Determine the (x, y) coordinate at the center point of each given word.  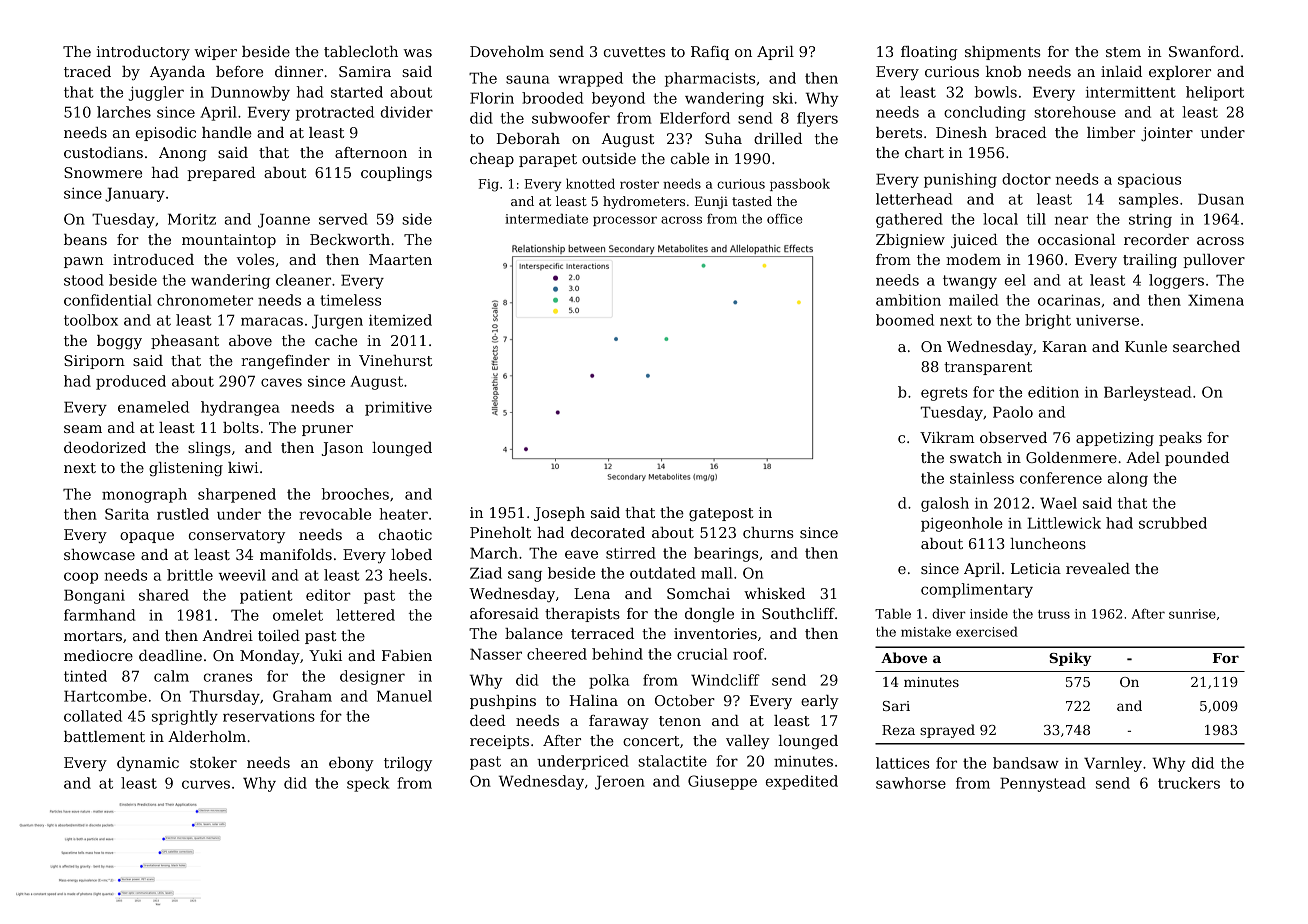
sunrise (1192, 614)
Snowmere (103, 172)
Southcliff (798, 613)
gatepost (721, 514)
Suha (723, 138)
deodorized (105, 447)
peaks (1180, 439)
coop (81, 578)
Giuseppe (722, 782)
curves (206, 784)
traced (87, 71)
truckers (1189, 783)
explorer (1180, 73)
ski (783, 98)
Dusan (1221, 199)
